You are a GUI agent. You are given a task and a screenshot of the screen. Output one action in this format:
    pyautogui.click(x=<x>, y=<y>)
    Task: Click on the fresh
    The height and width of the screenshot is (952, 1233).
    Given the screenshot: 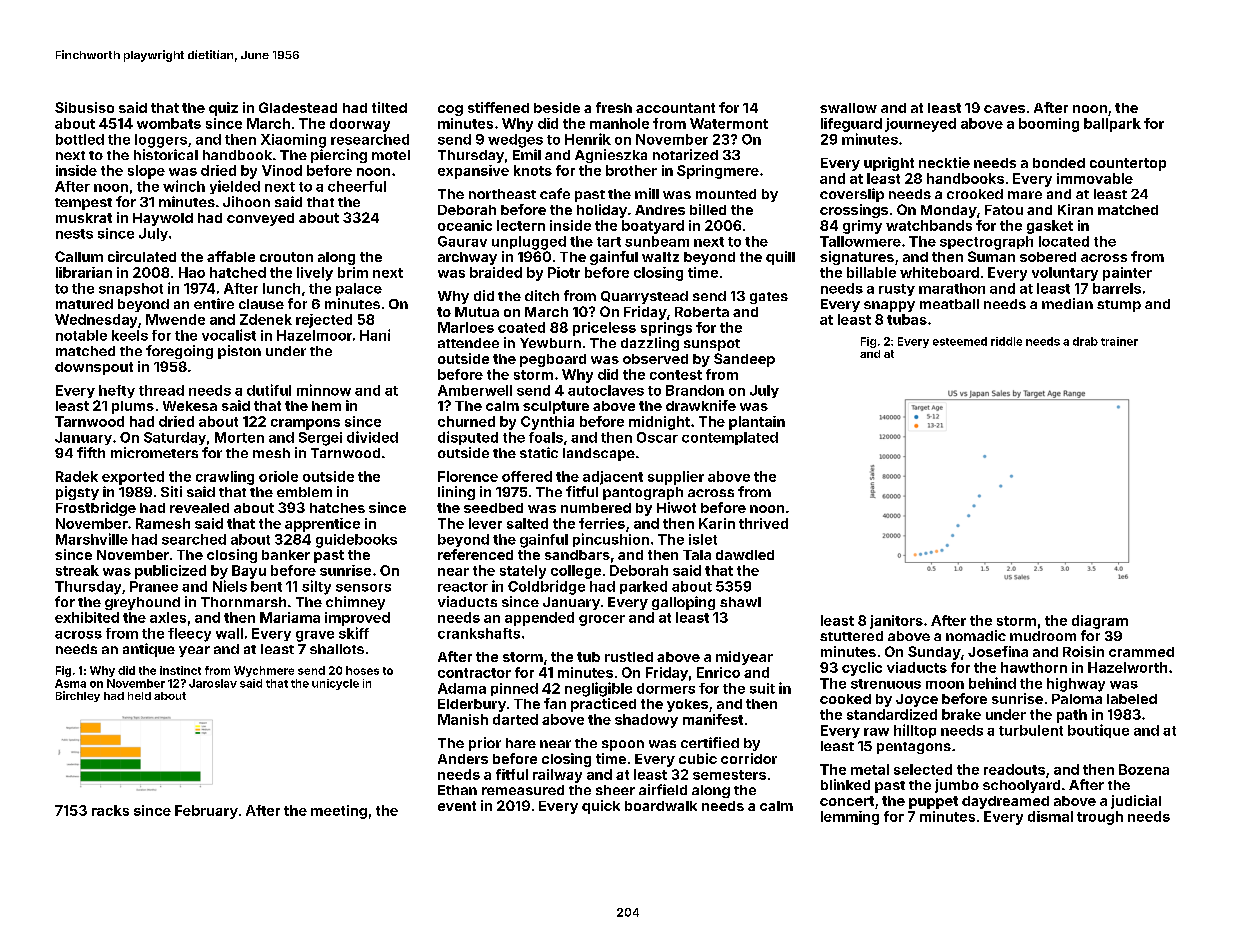 What is the action you would take?
    pyautogui.click(x=614, y=107)
